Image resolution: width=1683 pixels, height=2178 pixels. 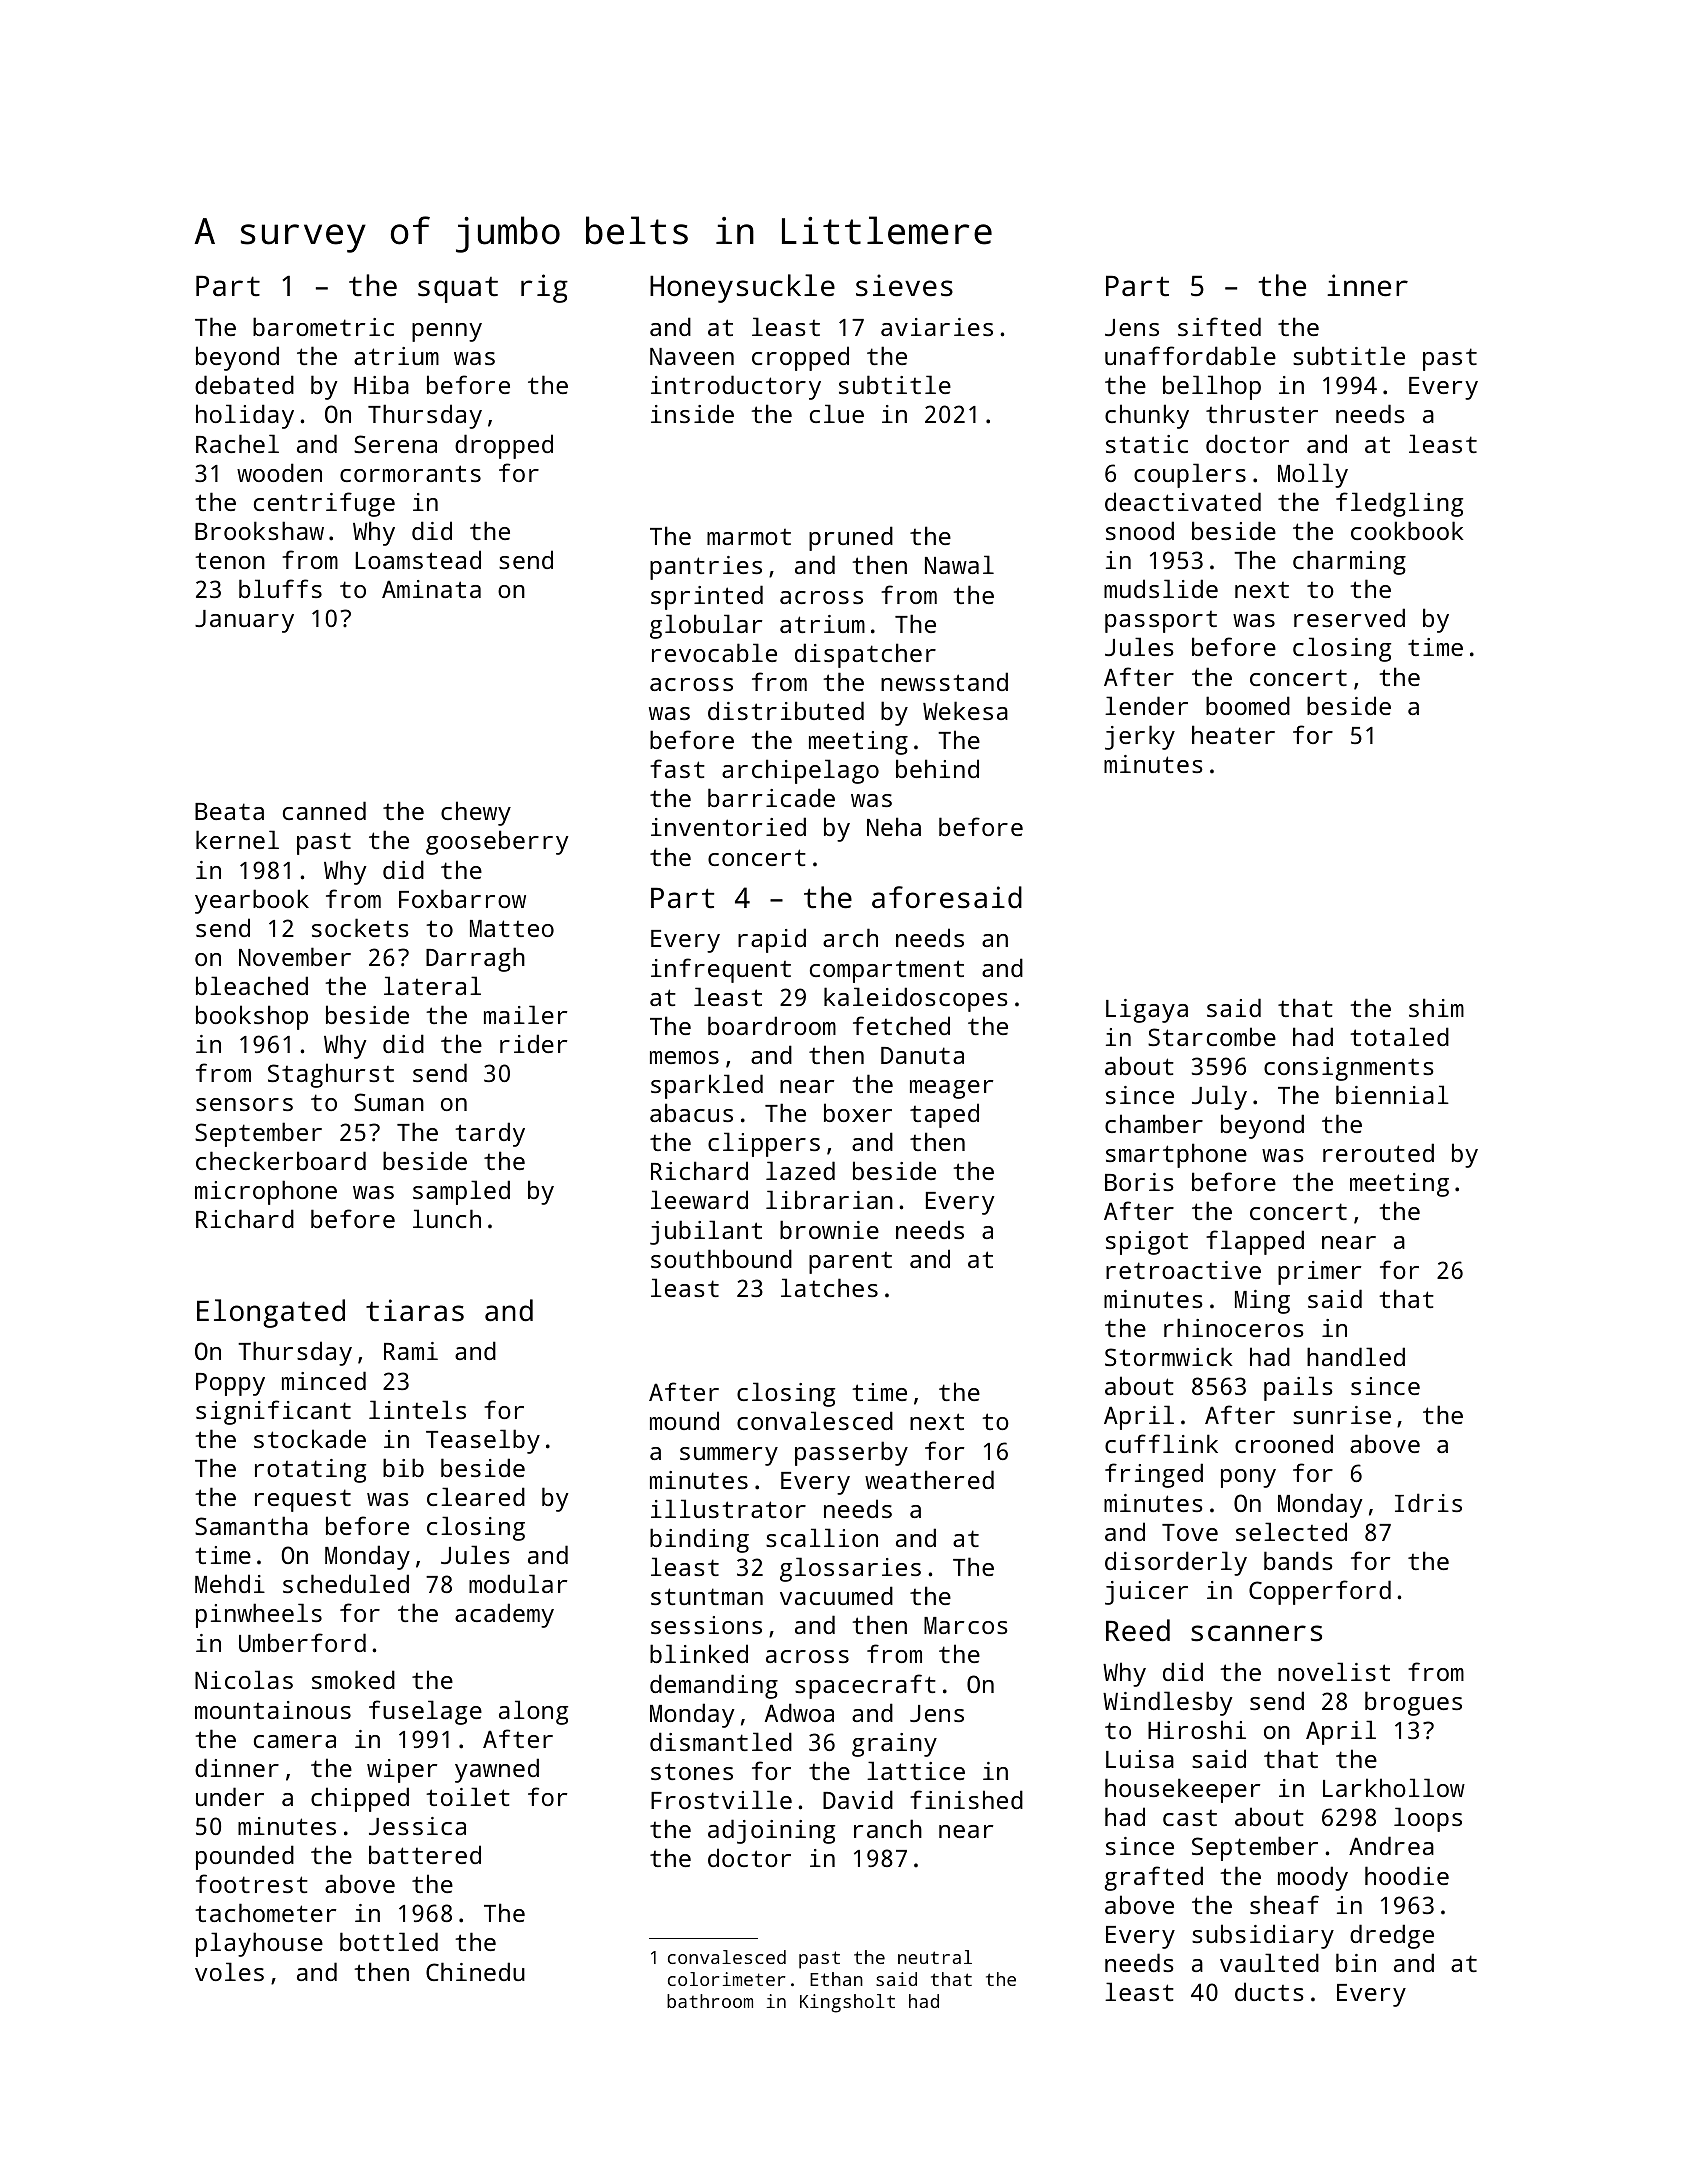 I want to click on Aminata, so click(x=431, y=589).
